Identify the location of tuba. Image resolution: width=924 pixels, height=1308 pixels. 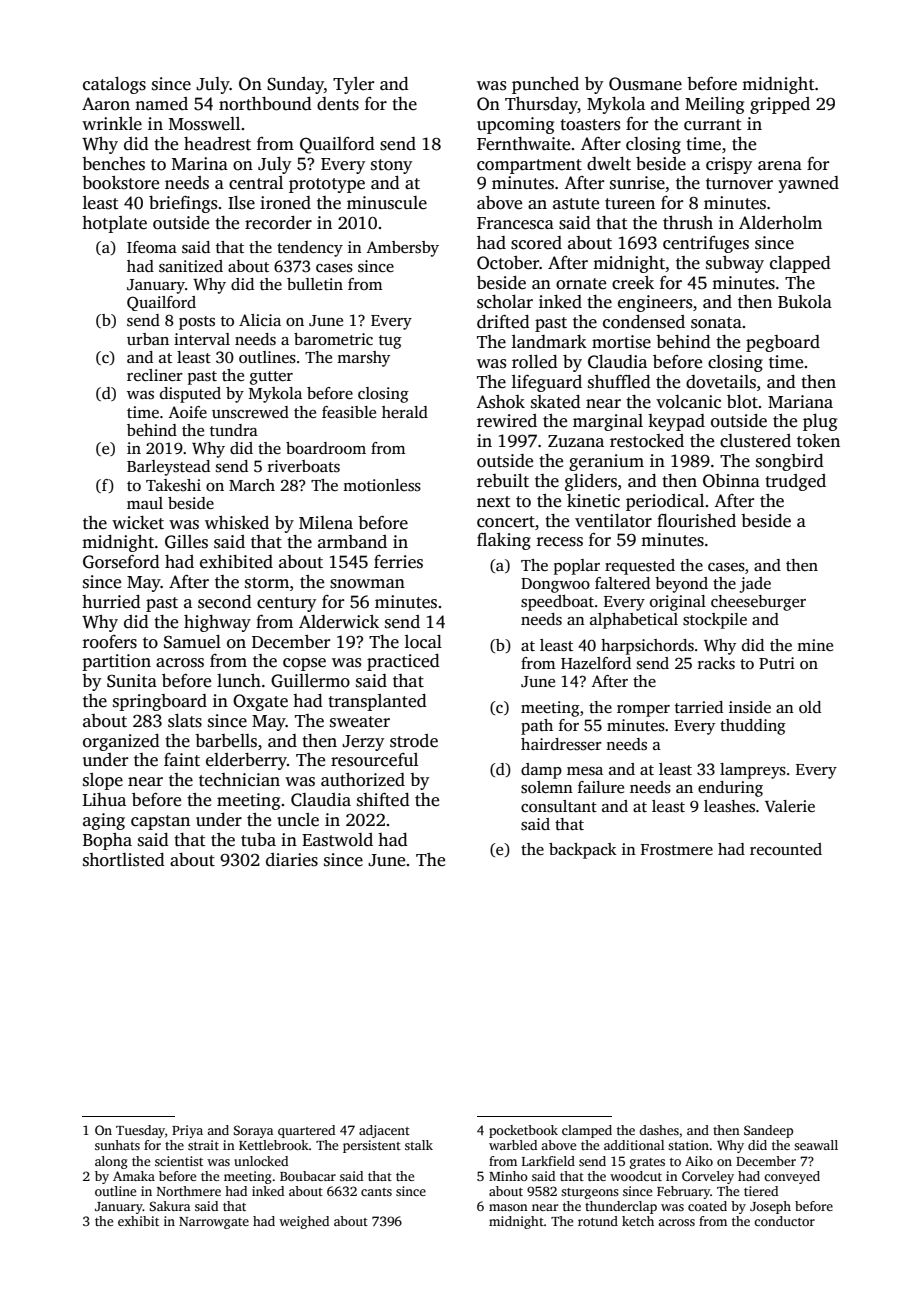
(258, 840).
